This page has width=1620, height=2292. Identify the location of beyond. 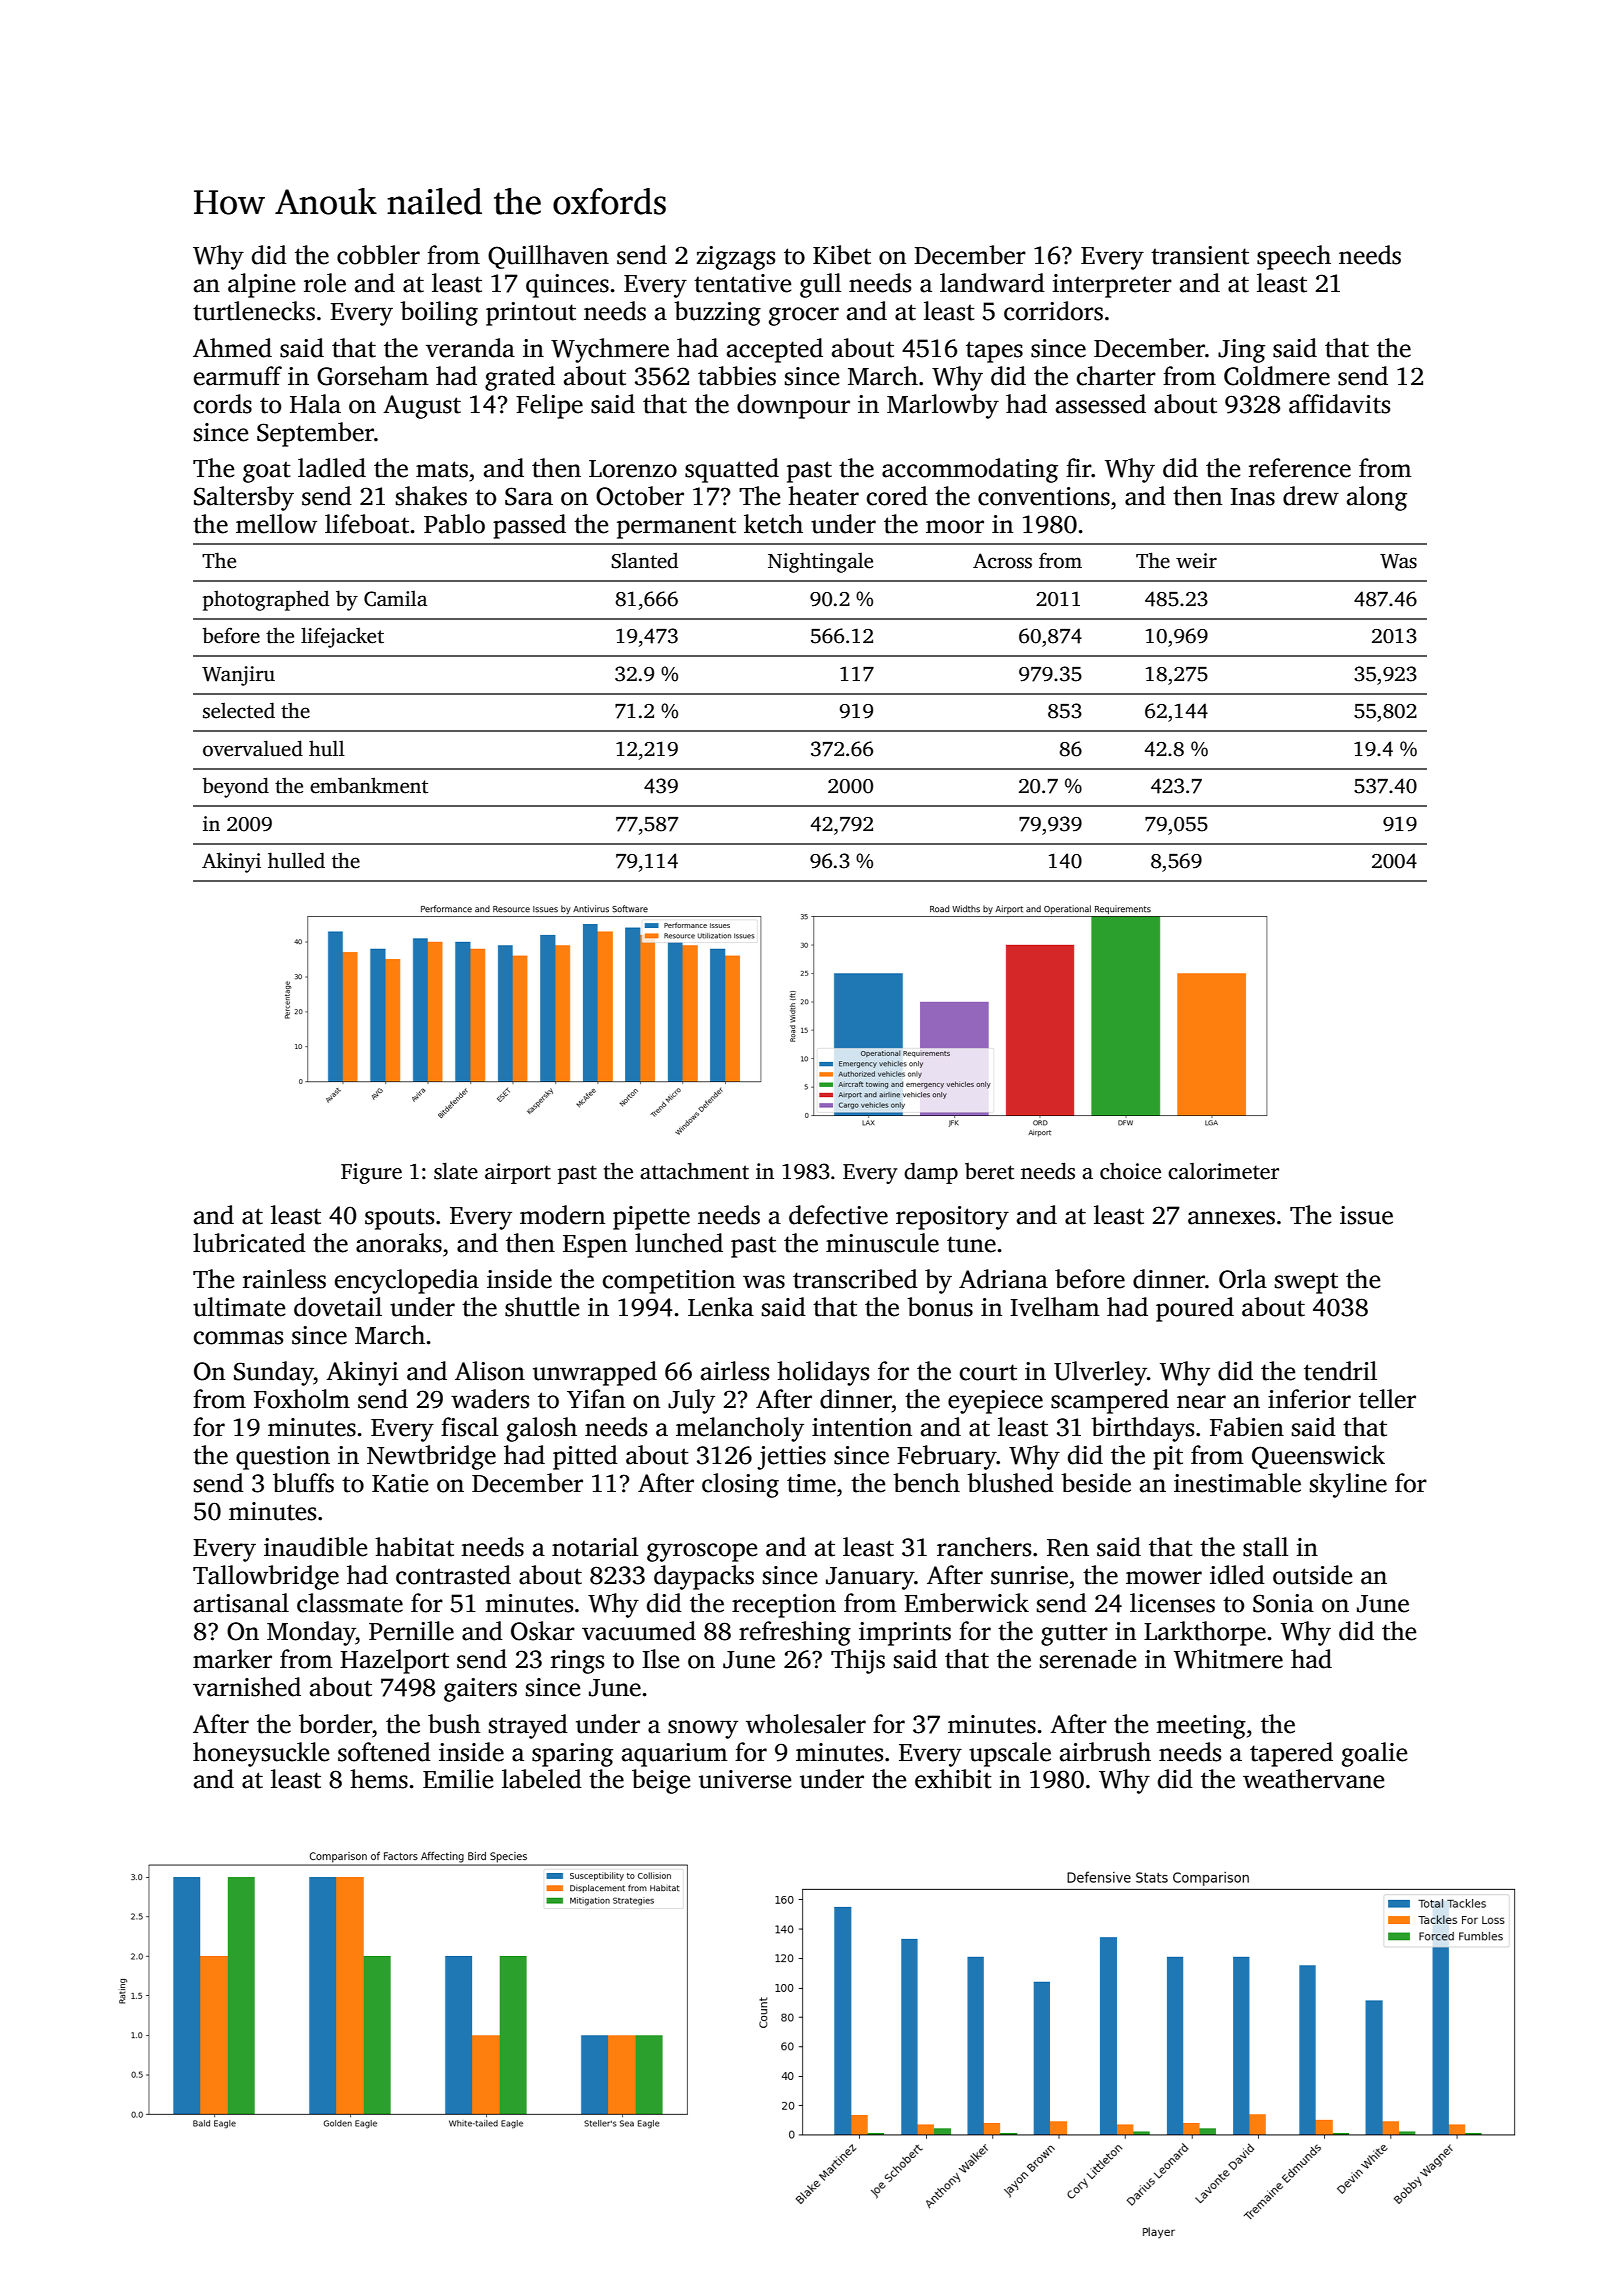
(235, 787).
